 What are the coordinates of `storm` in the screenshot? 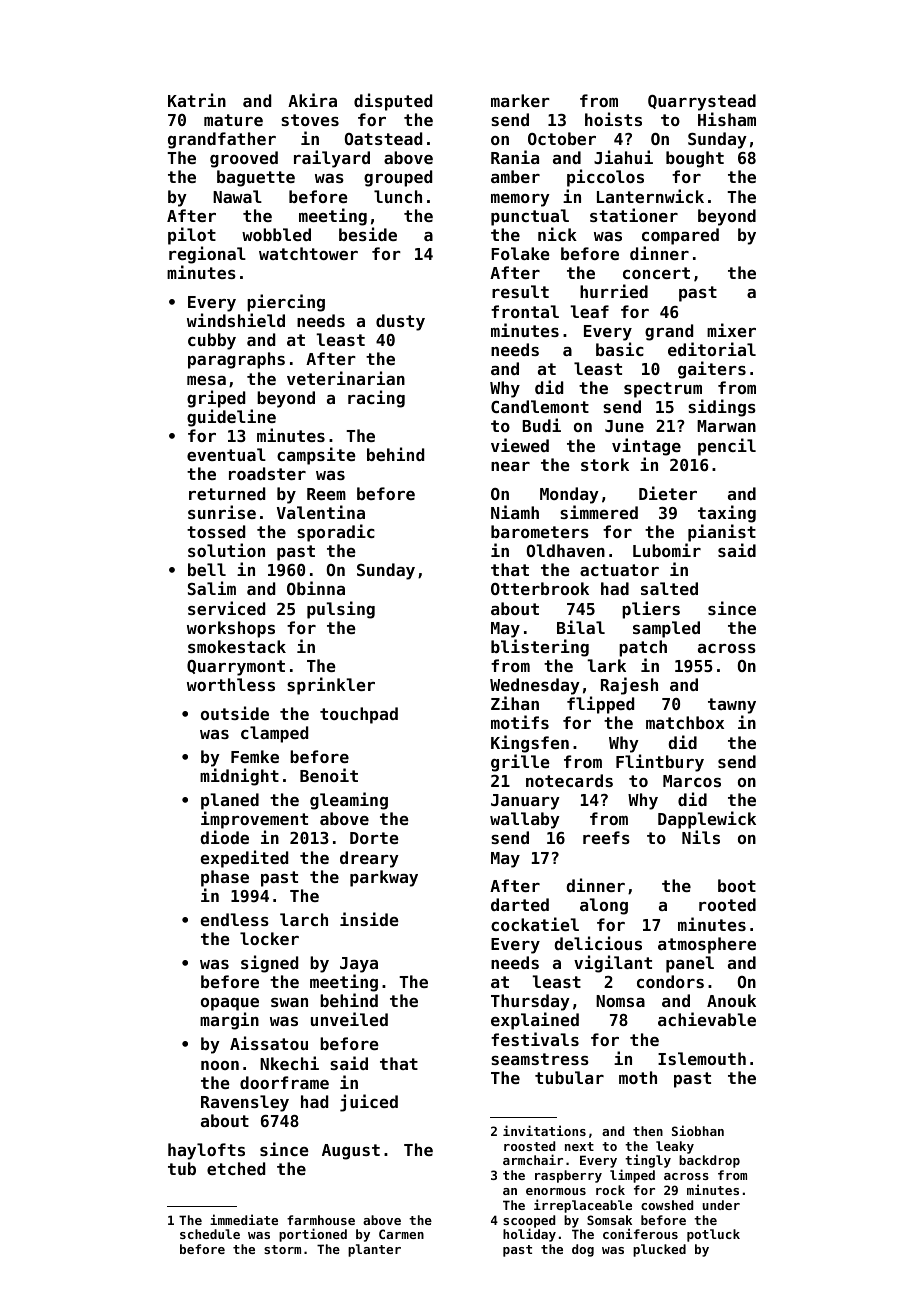 It's located at (282, 1249).
